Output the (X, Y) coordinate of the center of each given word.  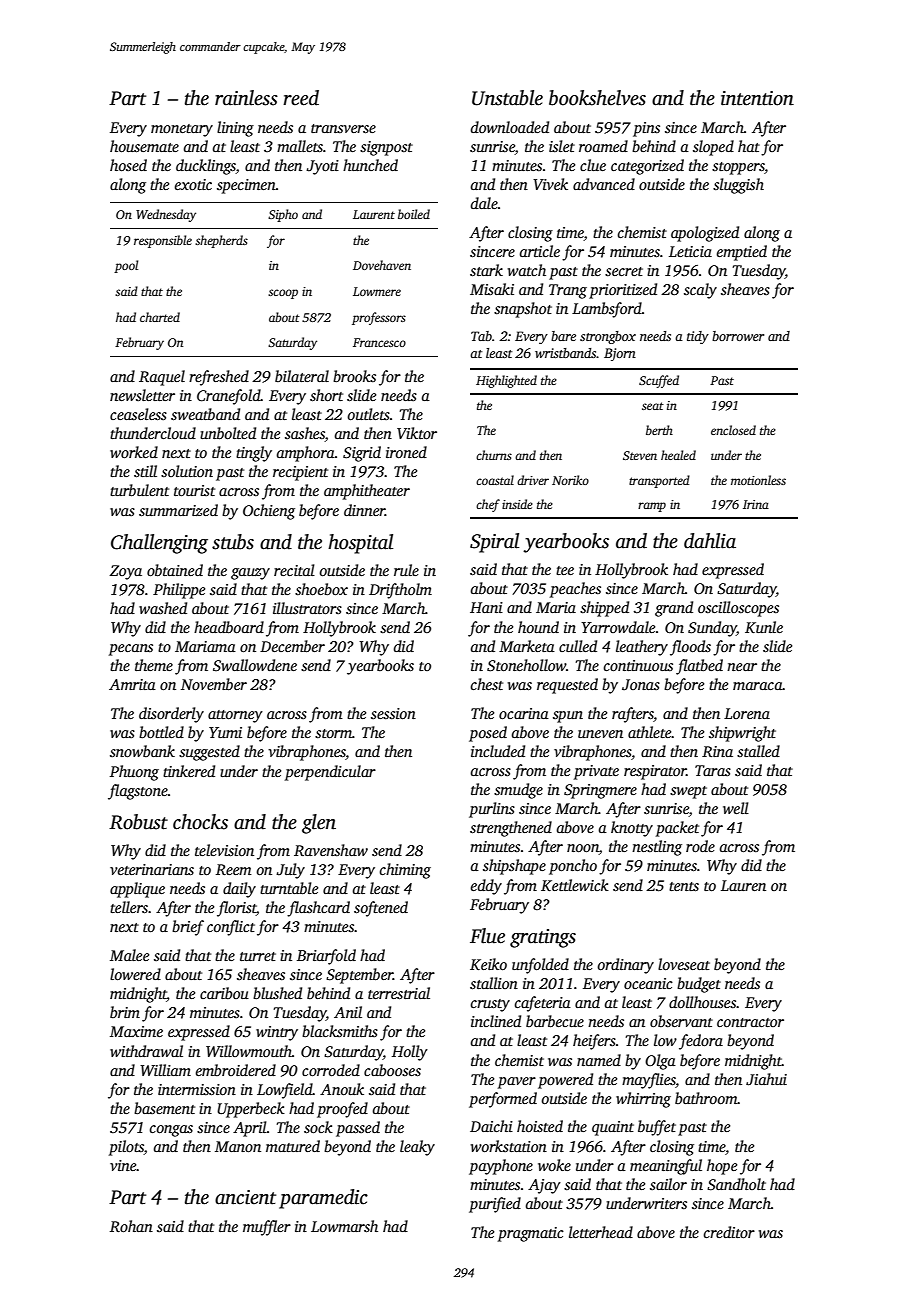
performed (503, 1100)
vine (123, 1165)
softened (381, 909)
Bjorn (620, 354)
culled (578, 646)
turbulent (139, 490)
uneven (600, 734)
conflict (231, 928)
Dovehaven (382, 265)
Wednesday (166, 215)
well (736, 808)
